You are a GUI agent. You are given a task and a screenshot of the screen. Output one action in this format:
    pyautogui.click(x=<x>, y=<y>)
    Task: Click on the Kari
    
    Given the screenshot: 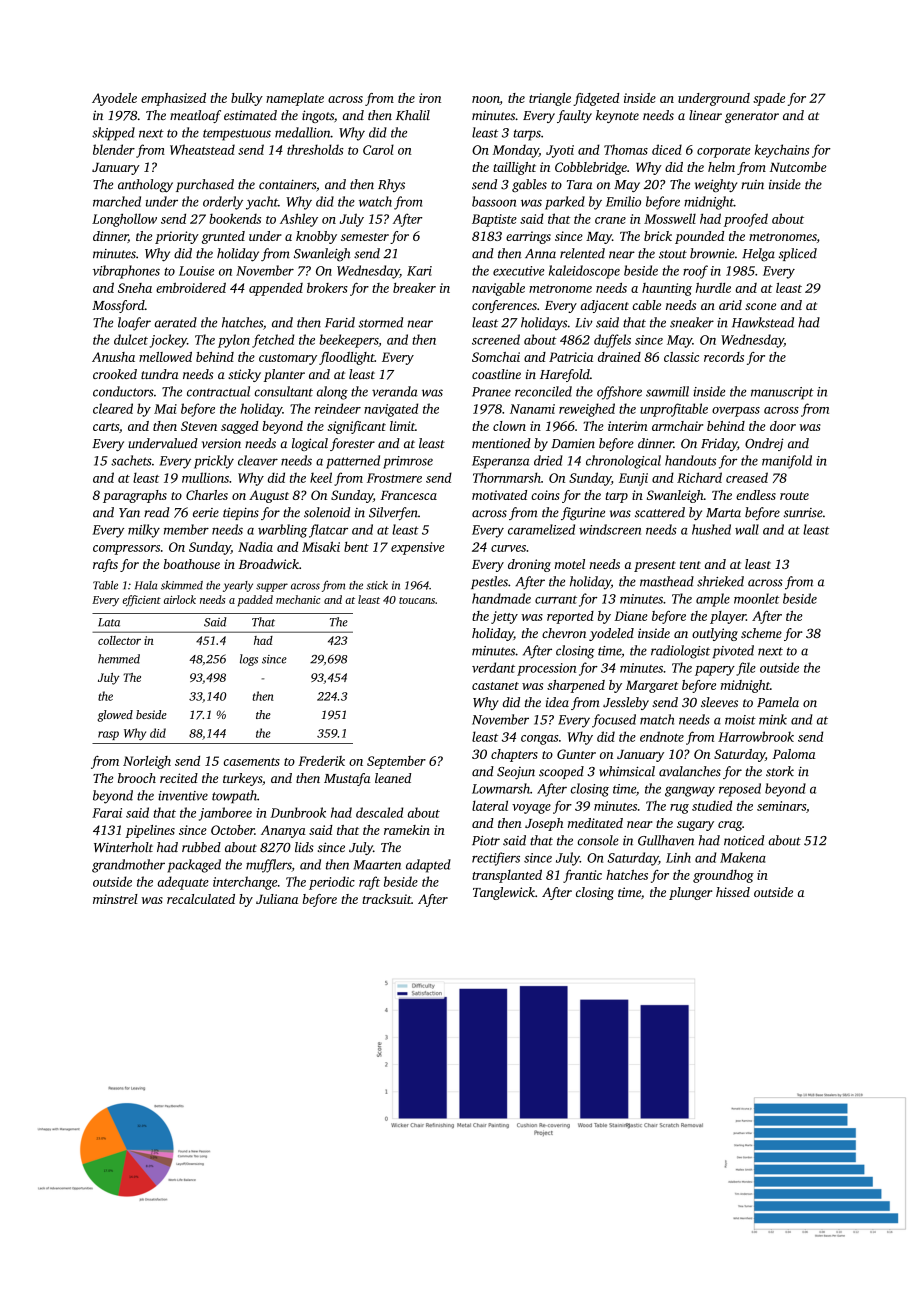 What is the action you would take?
    pyautogui.click(x=419, y=271)
